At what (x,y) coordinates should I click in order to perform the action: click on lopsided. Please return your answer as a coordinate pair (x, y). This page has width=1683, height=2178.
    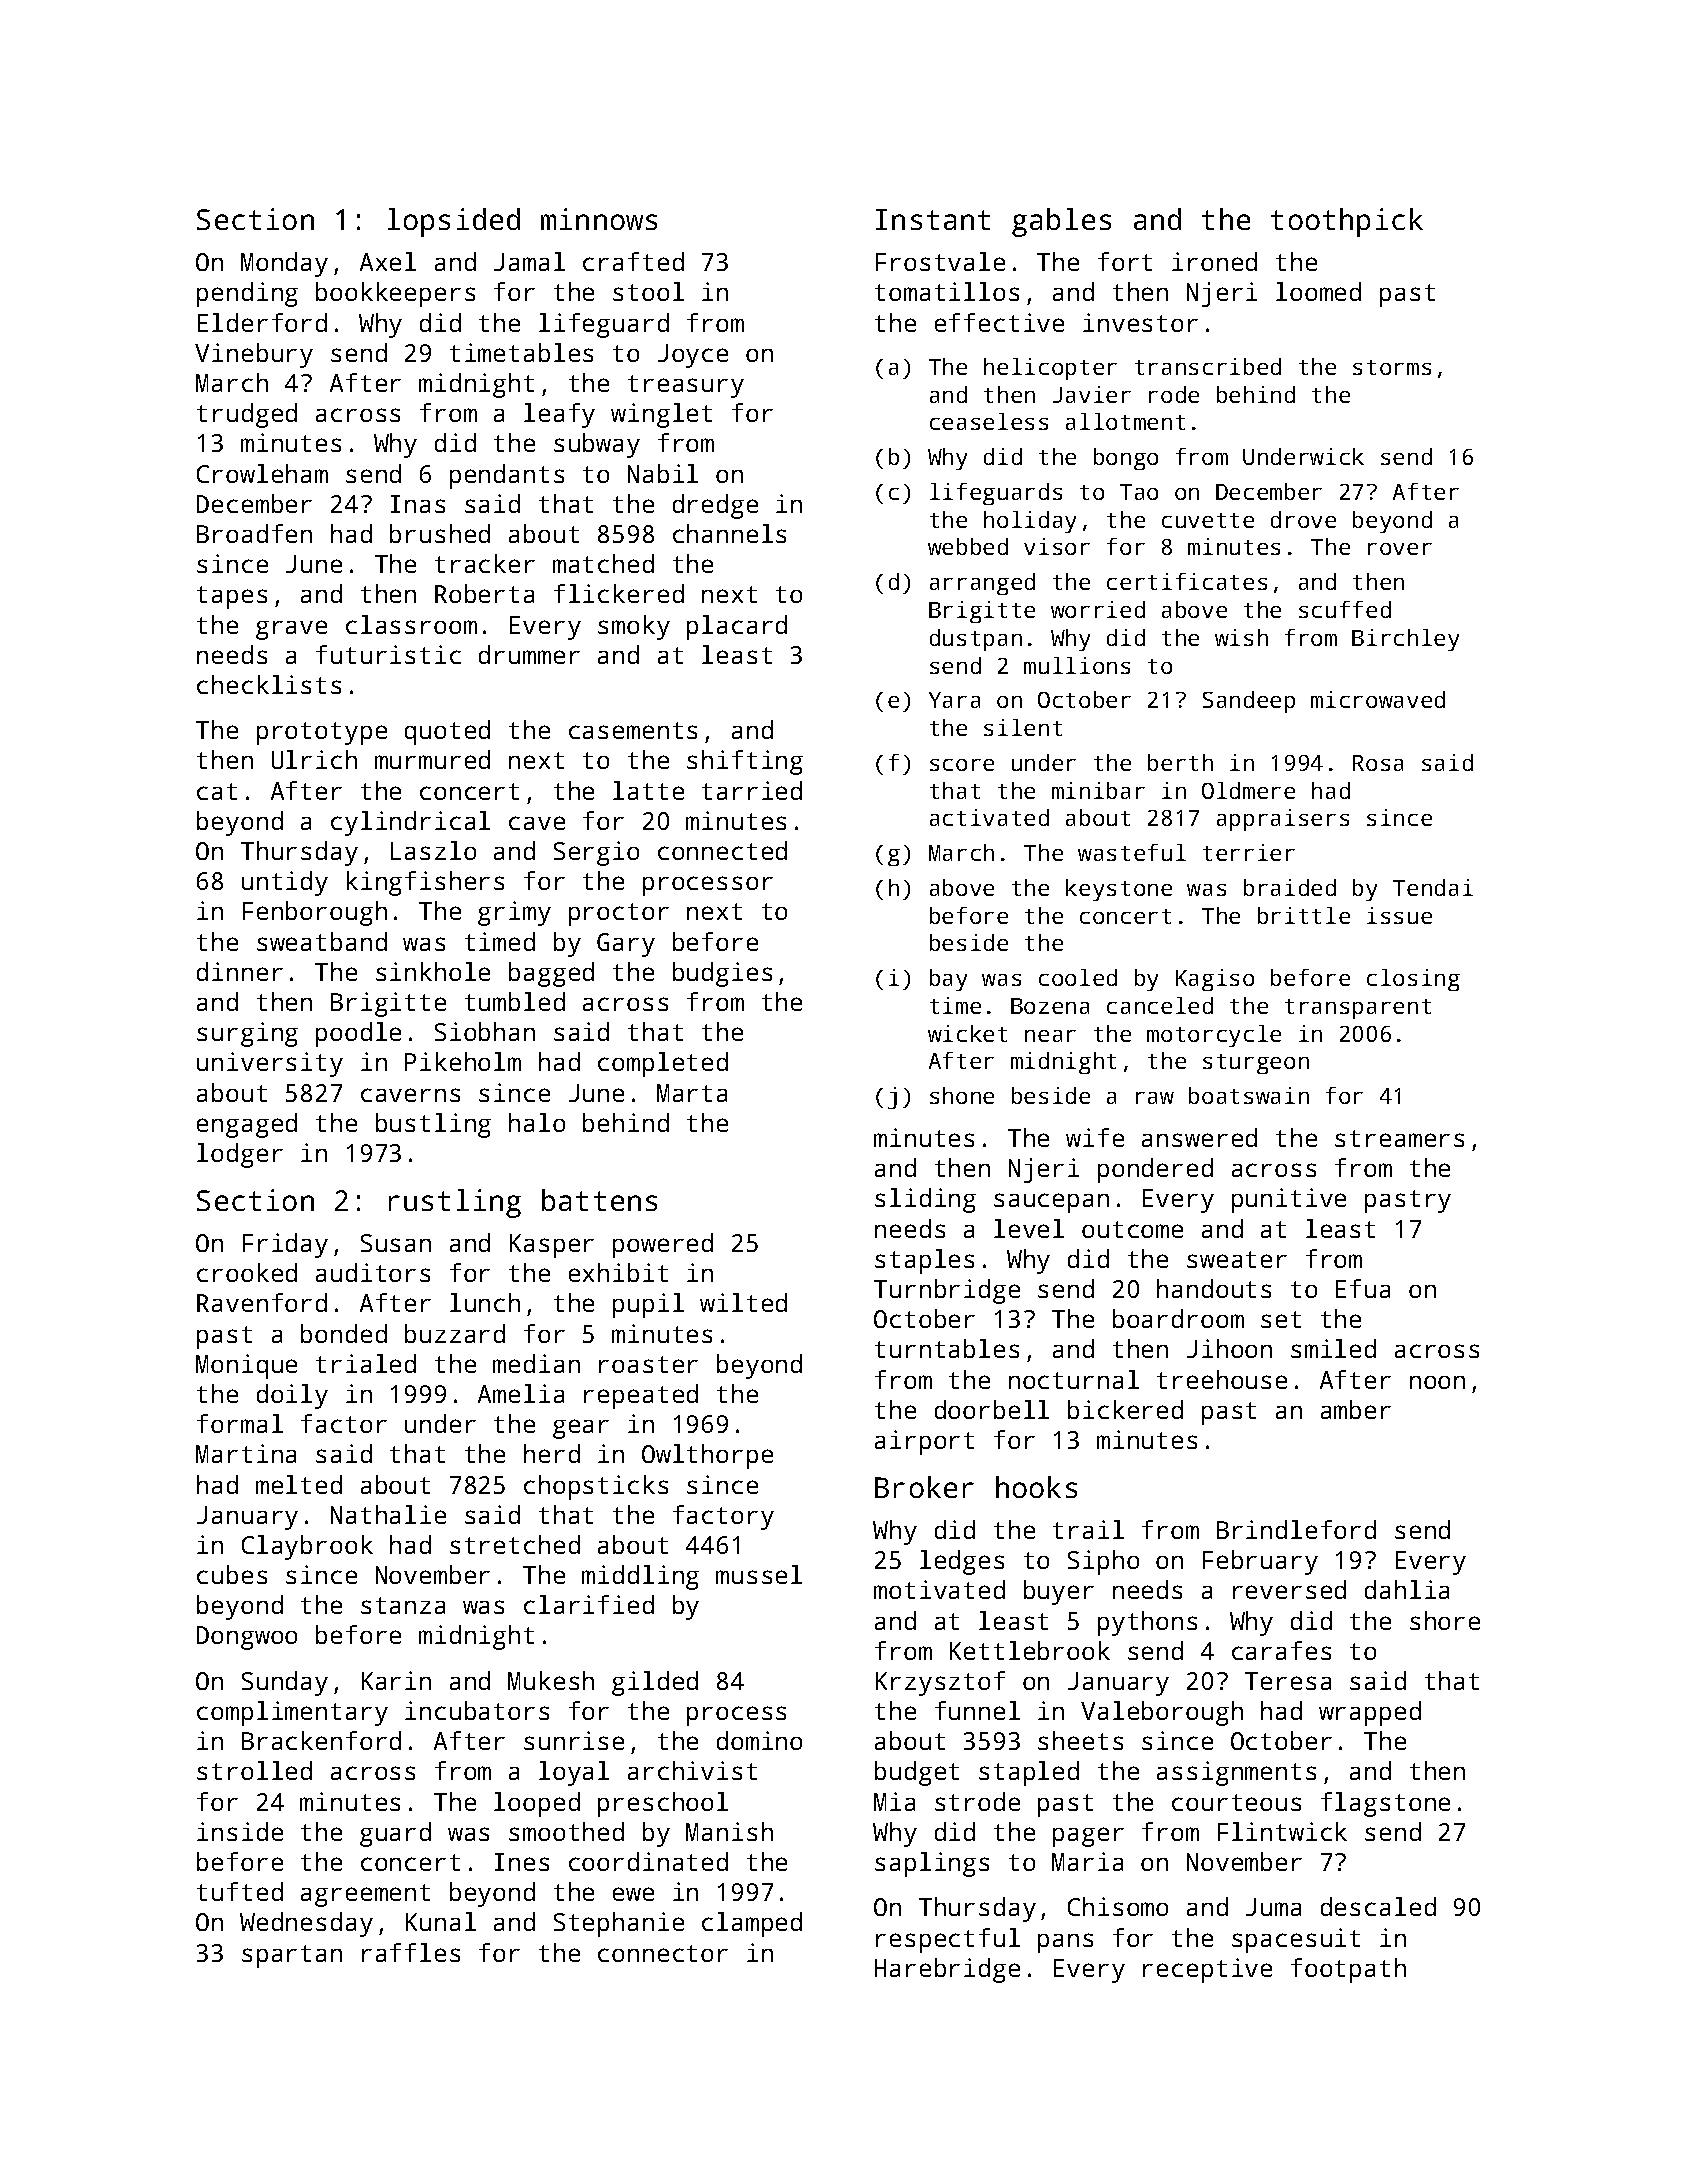
    Looking at the image, I should click on (454, 222).
